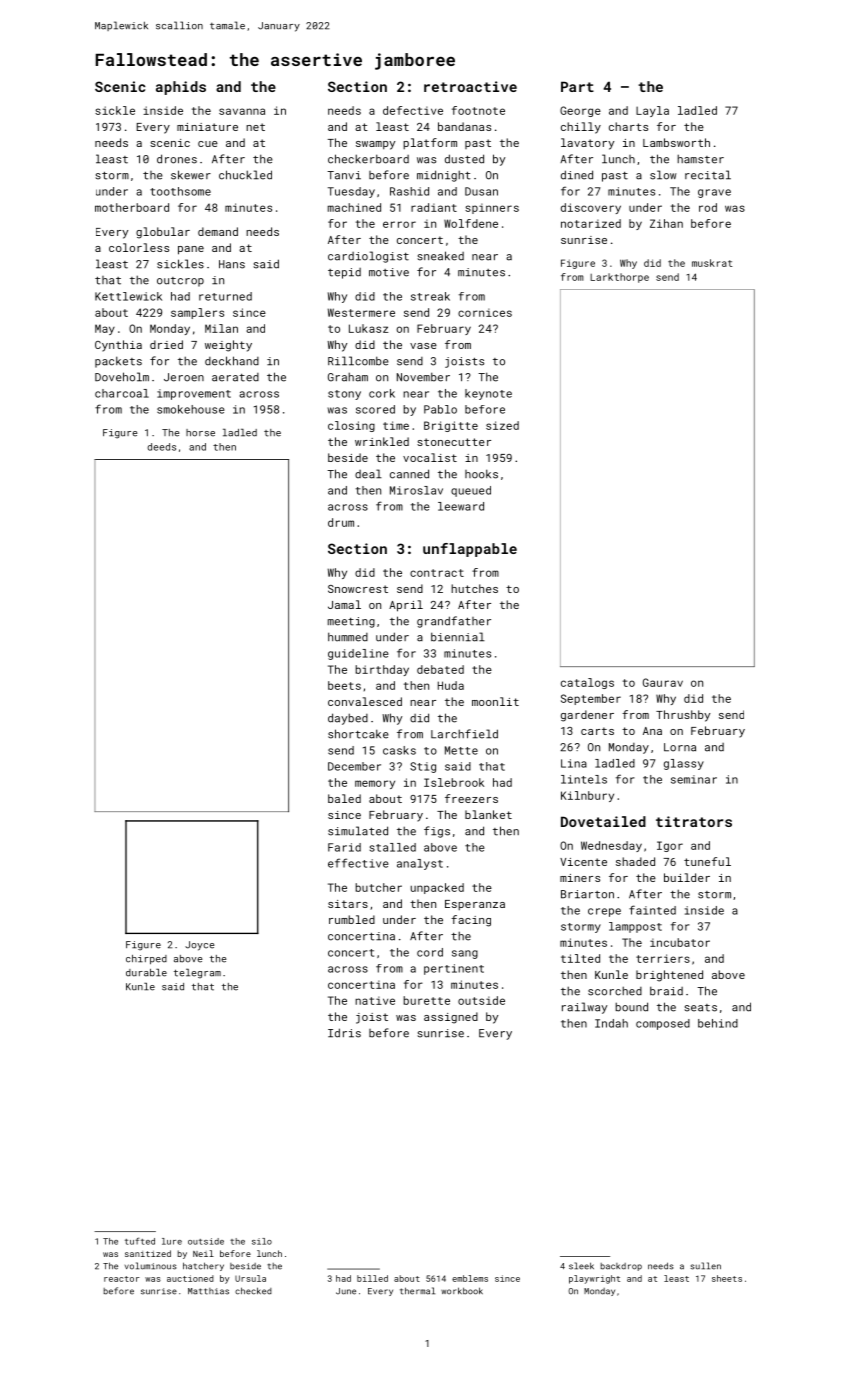  What do you see at coordinates (663, 682) in the screenshot?
I see `Gaurav` at bounding box center [663, 682].
